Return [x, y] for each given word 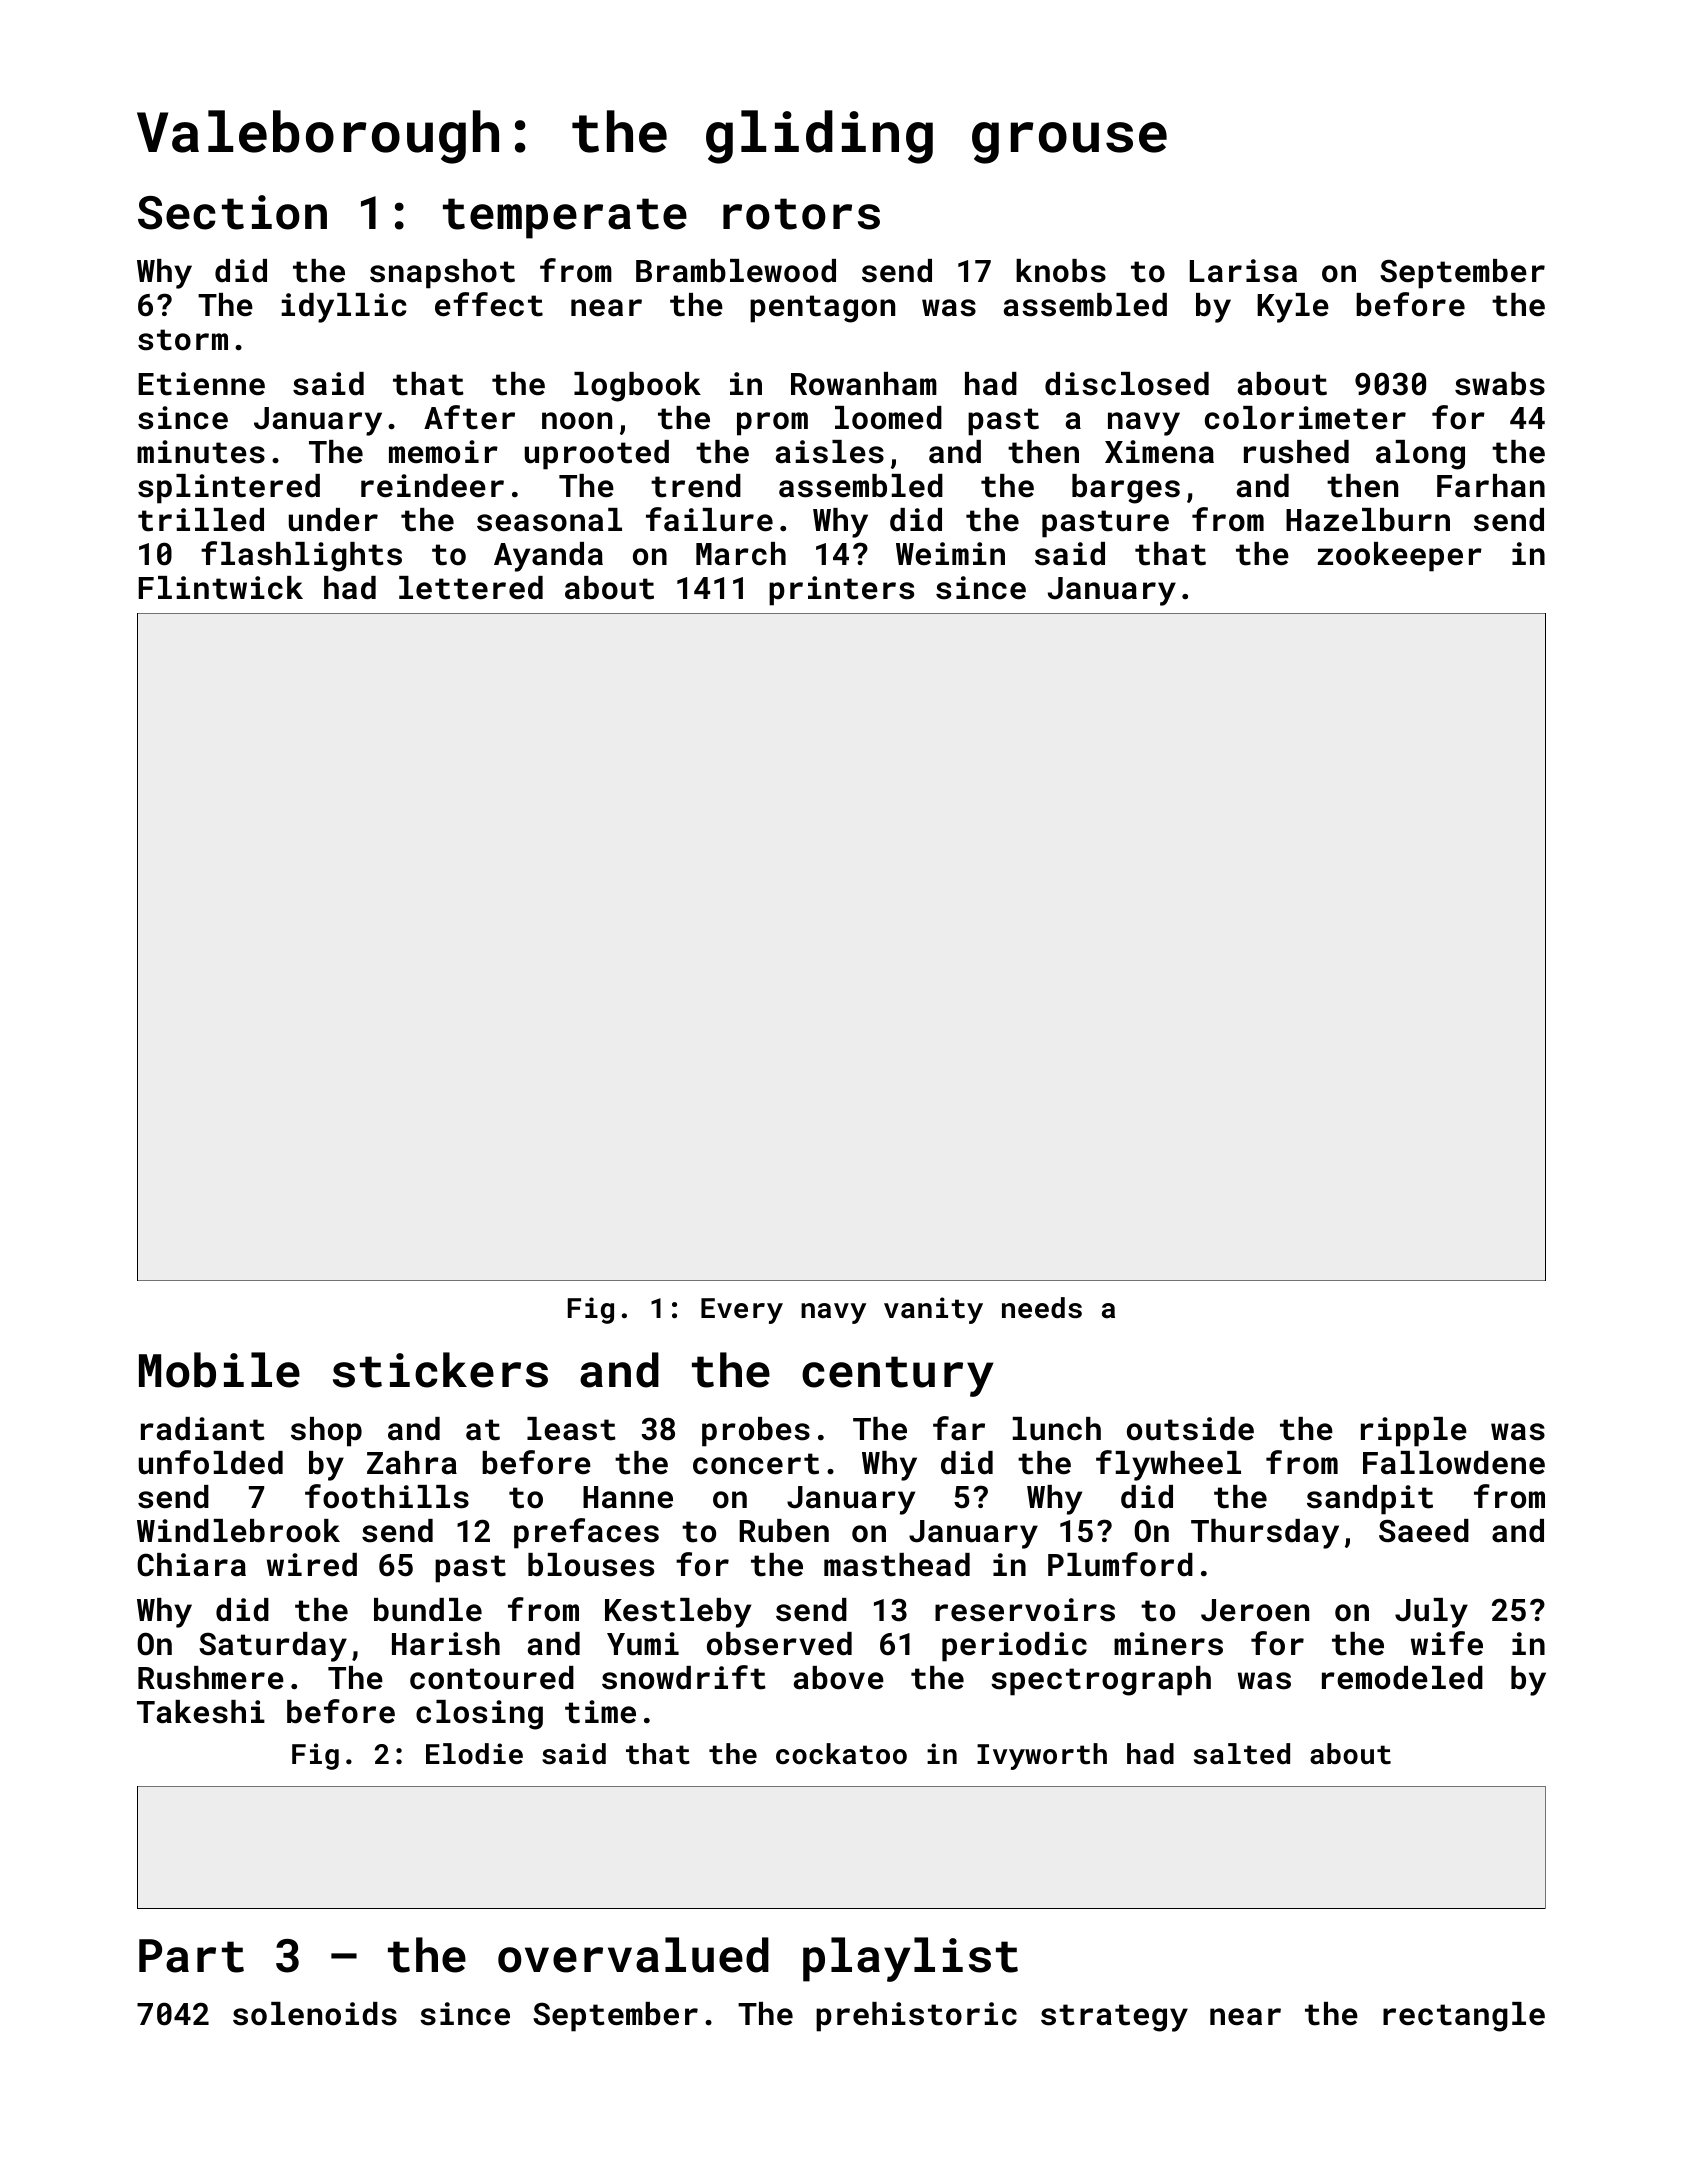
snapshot [442, 274]
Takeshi [201, 1712]
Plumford [1120, 1564]
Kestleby [678, 1613]
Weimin [950, 554]
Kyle [1293, 308]
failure [709, 519]
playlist [910, 1959]
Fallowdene [1454, 1463]
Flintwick [221, 588]
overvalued [633, 1955]
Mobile [219, 1370]
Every [742, 1311]
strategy [1114, 2018]
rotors [801, 214]
